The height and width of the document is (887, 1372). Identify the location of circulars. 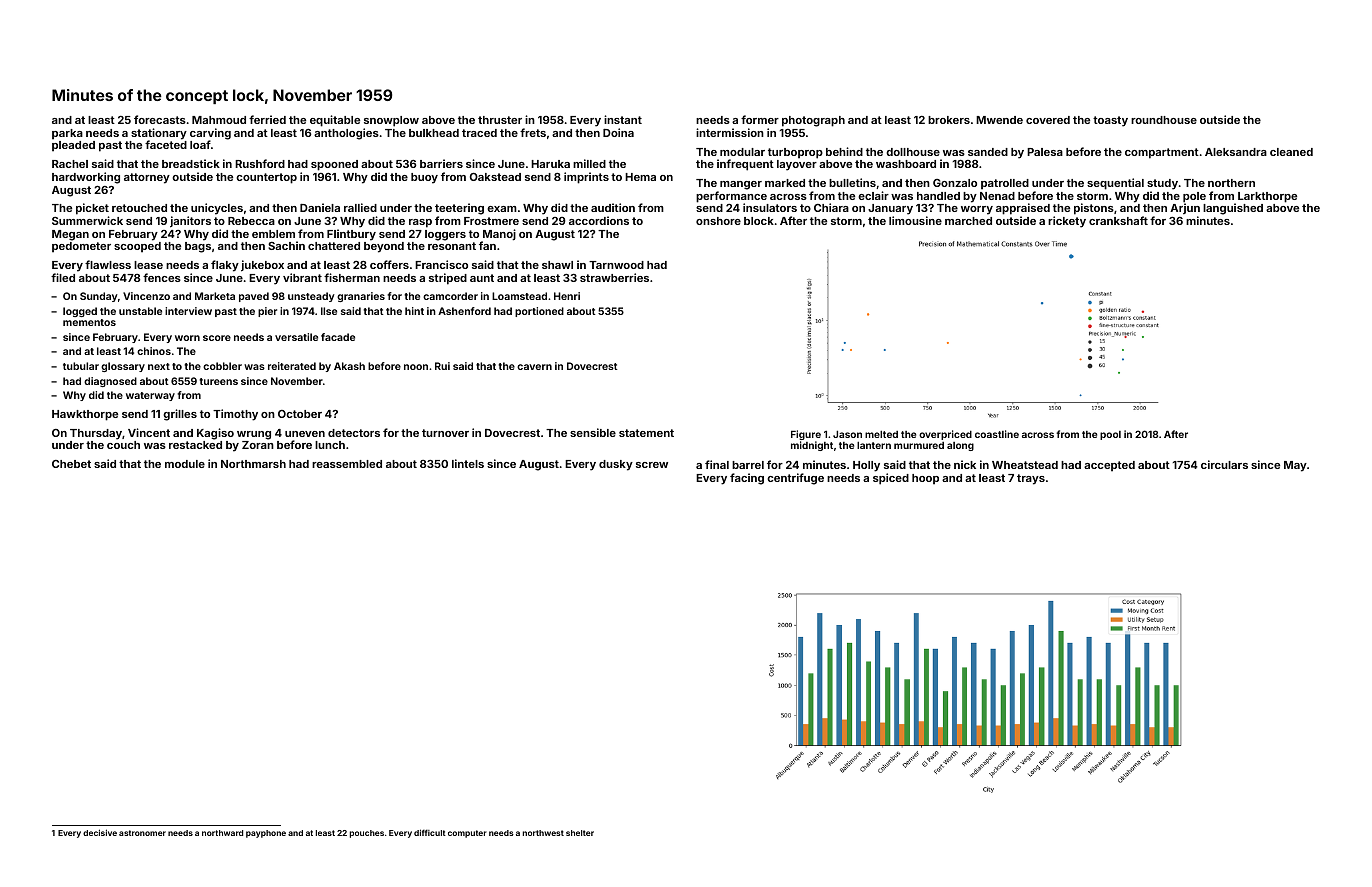
(1224, 464).
